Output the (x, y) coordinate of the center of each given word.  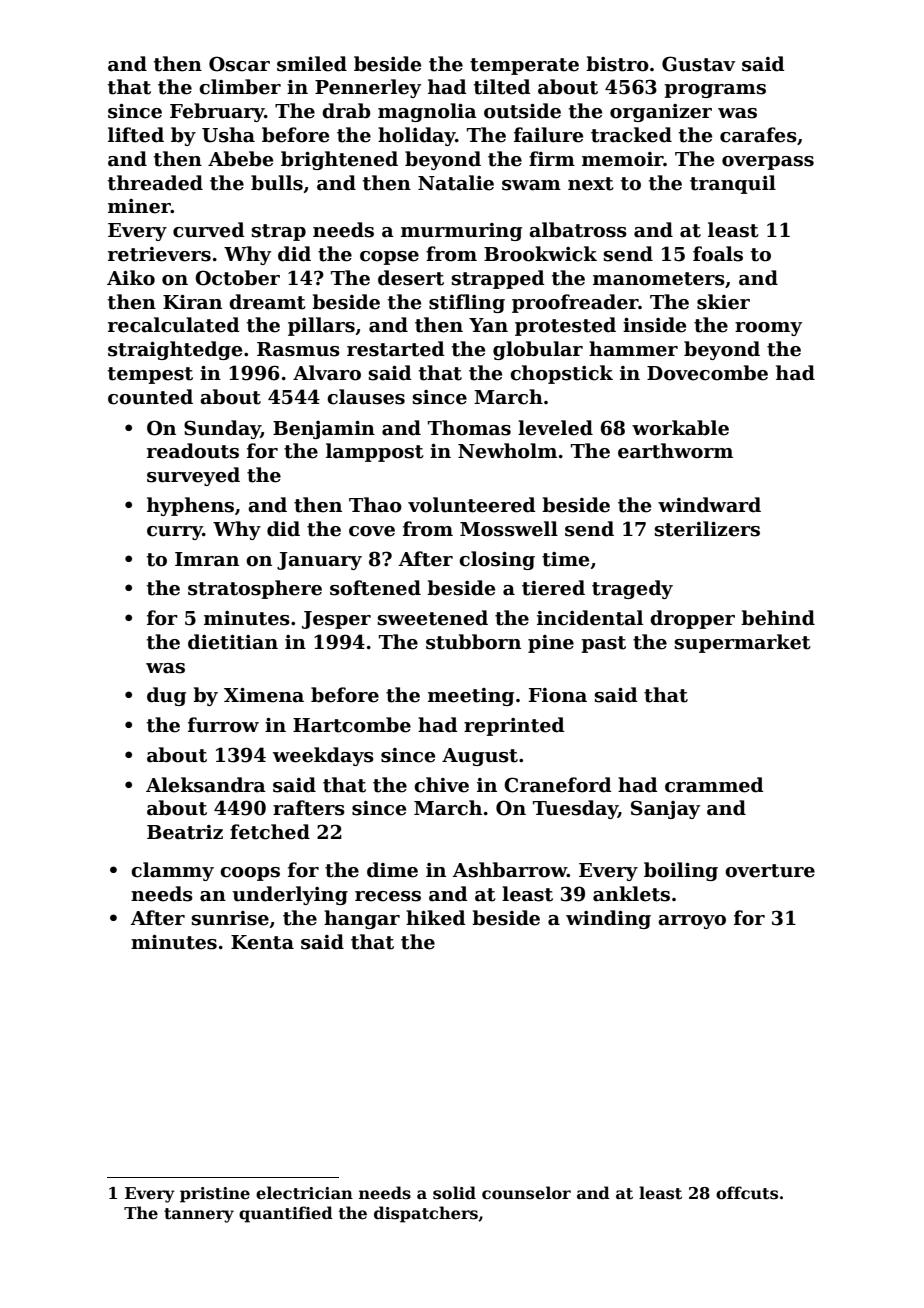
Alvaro (327, 373)
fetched (270, 832)
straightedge (175, 350)
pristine (215, 1195)
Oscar (239, 64)
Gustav (698, 64)
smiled (312, 64)
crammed (714, 785)
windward (709, 505)
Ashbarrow (510, 870)
